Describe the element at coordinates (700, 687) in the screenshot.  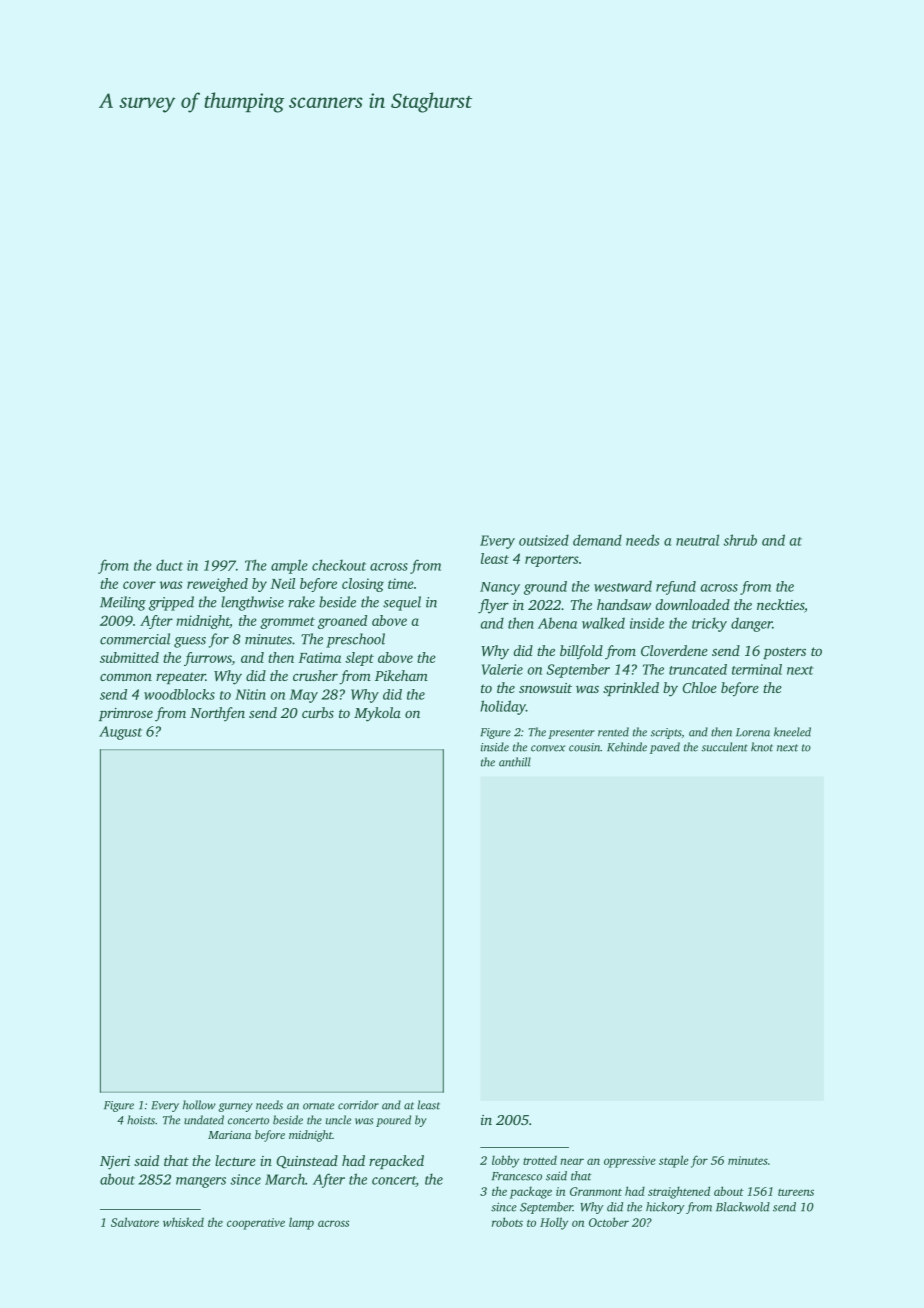
I see `Chloe` at that location.
